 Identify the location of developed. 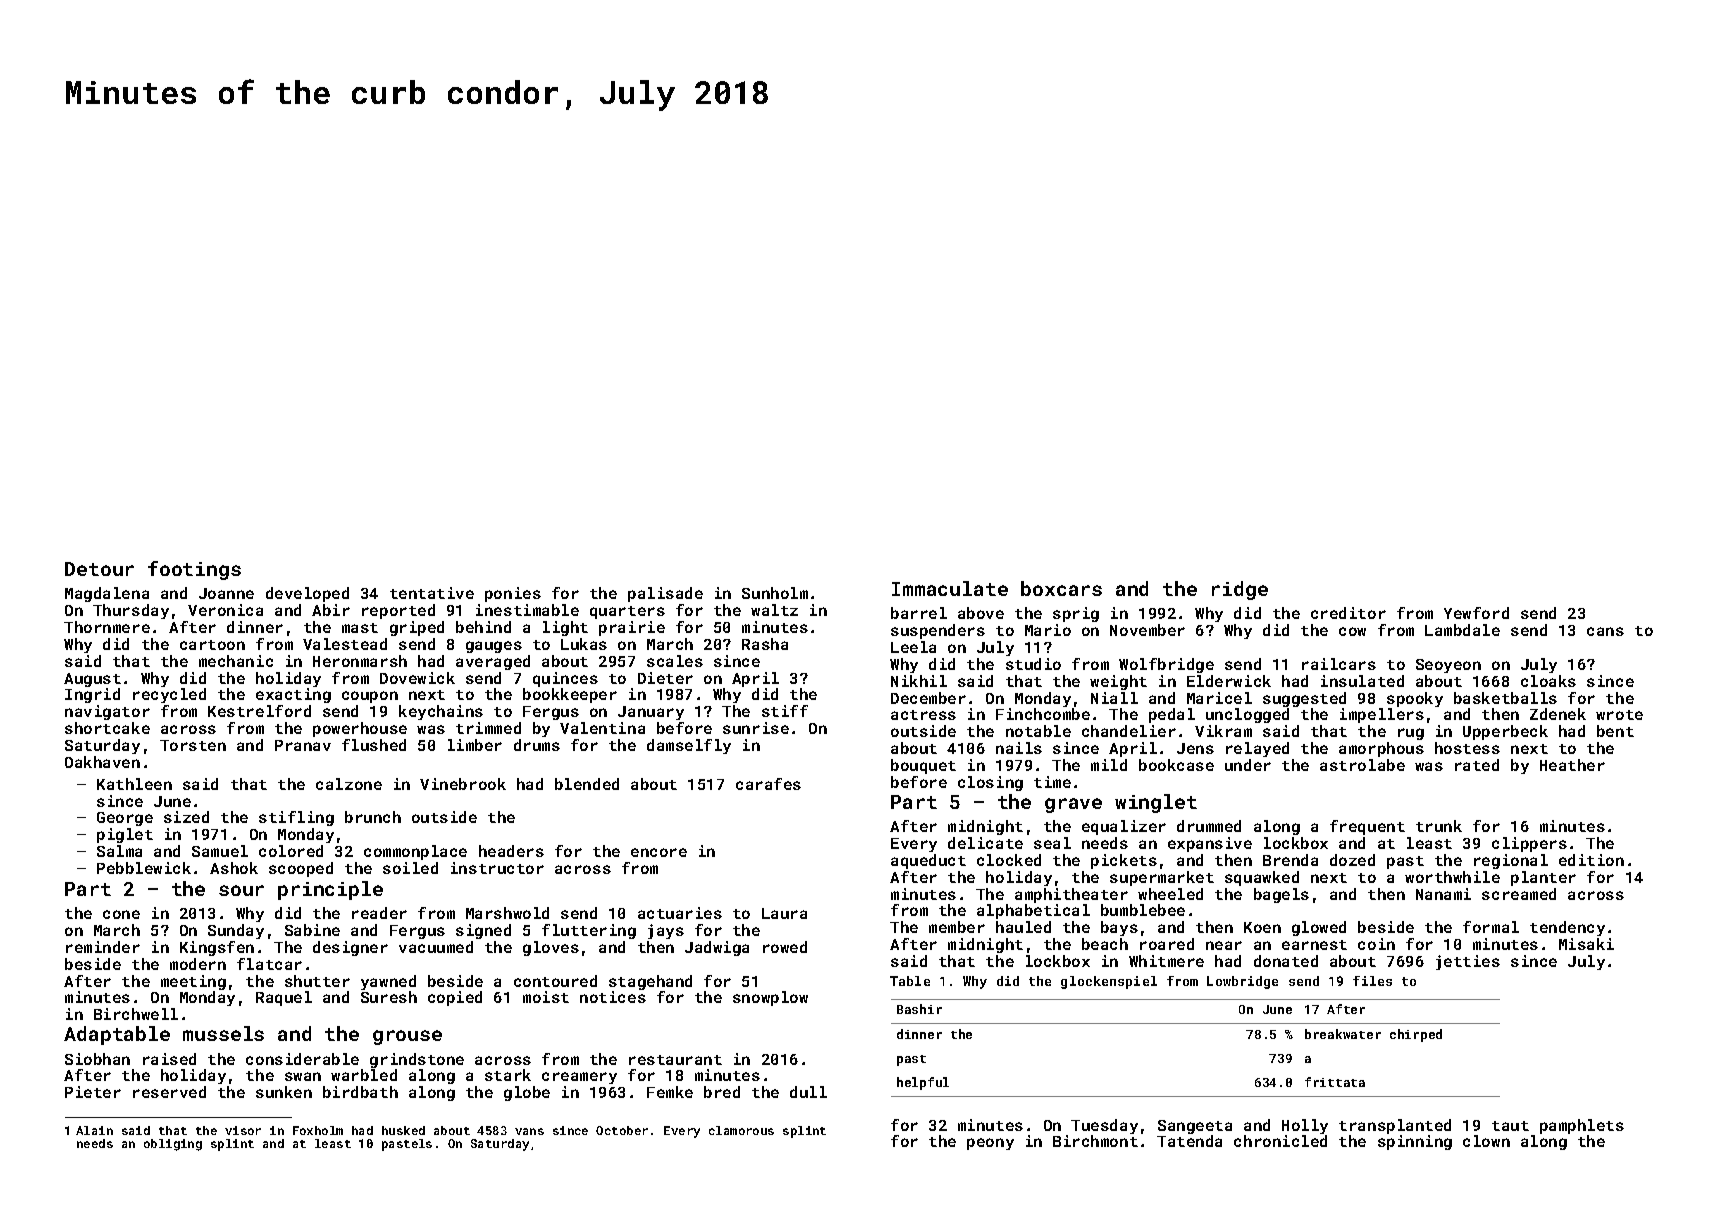
(307, 594).
